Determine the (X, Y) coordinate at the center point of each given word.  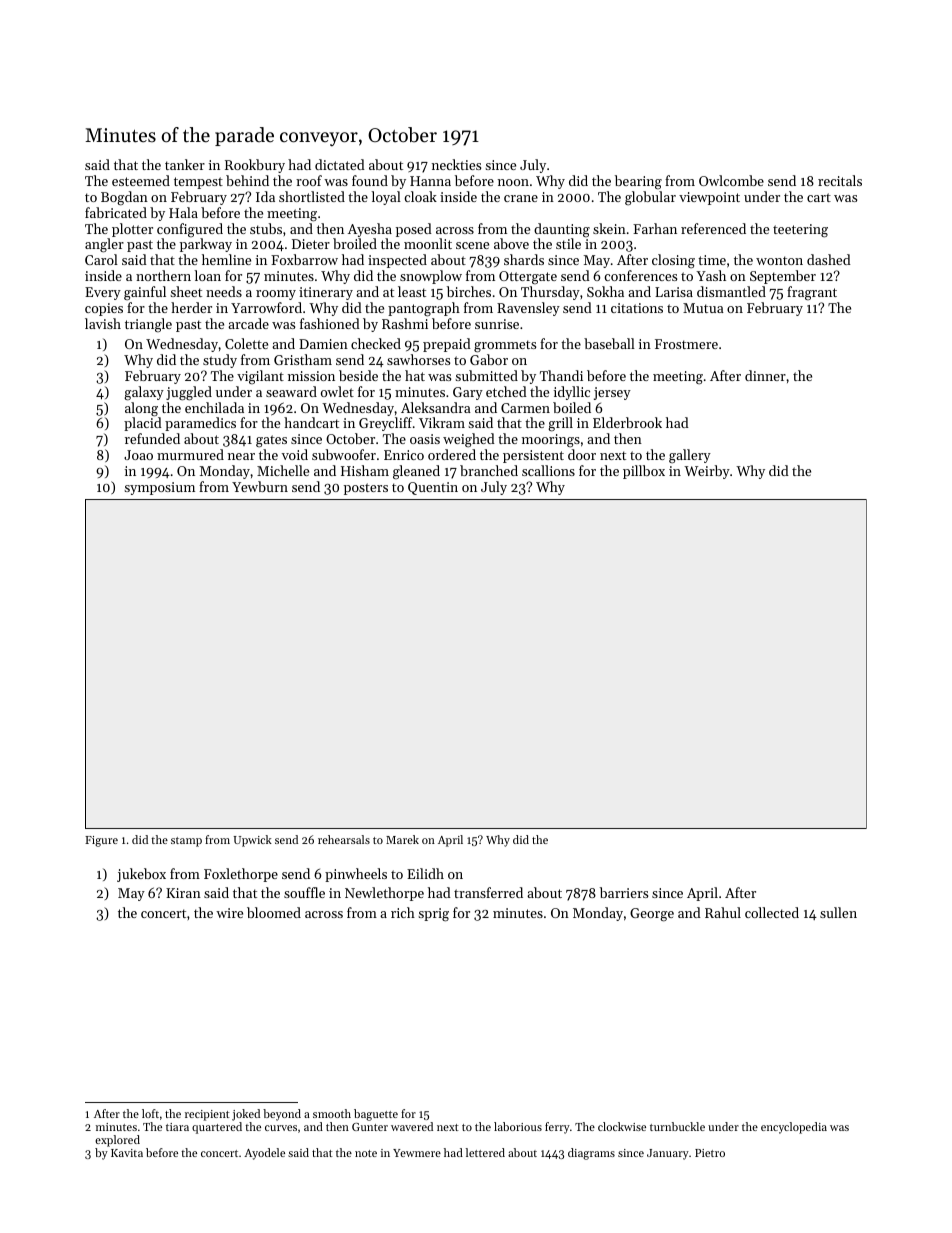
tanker (185, 164)
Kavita (127, 1153)
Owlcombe (731, 180)
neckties (456, 164)
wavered (412, 1126)
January (668, 1154)
